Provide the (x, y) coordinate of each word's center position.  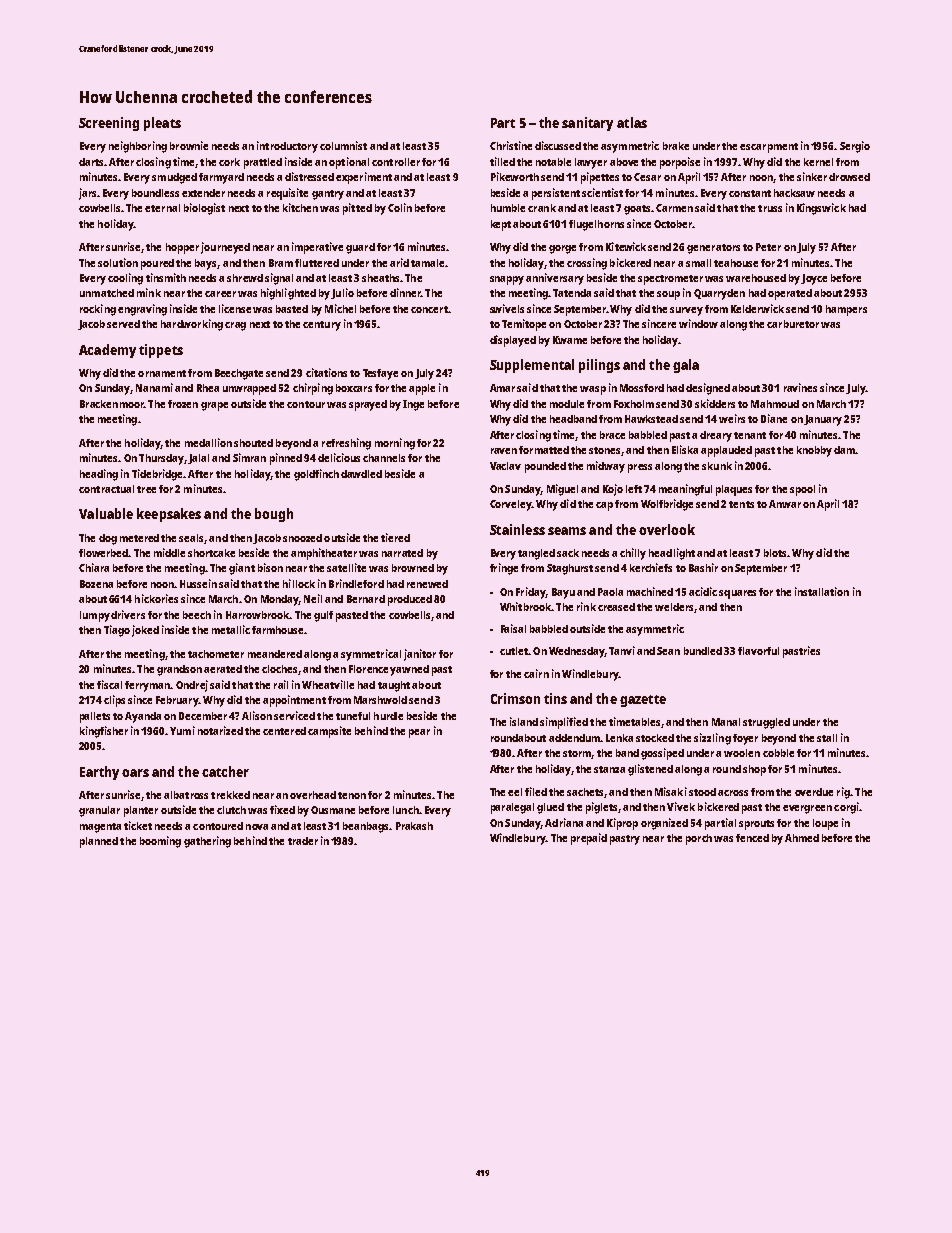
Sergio (855, 147)
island (524, 721)
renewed (427, 584)
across (733, 793)
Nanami (154, 387)
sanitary (587, 124)
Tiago (117, 631)
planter (141, 811)
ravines (800, 387)
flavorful (758, 651)
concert (429, 309)
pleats (162, 124)
